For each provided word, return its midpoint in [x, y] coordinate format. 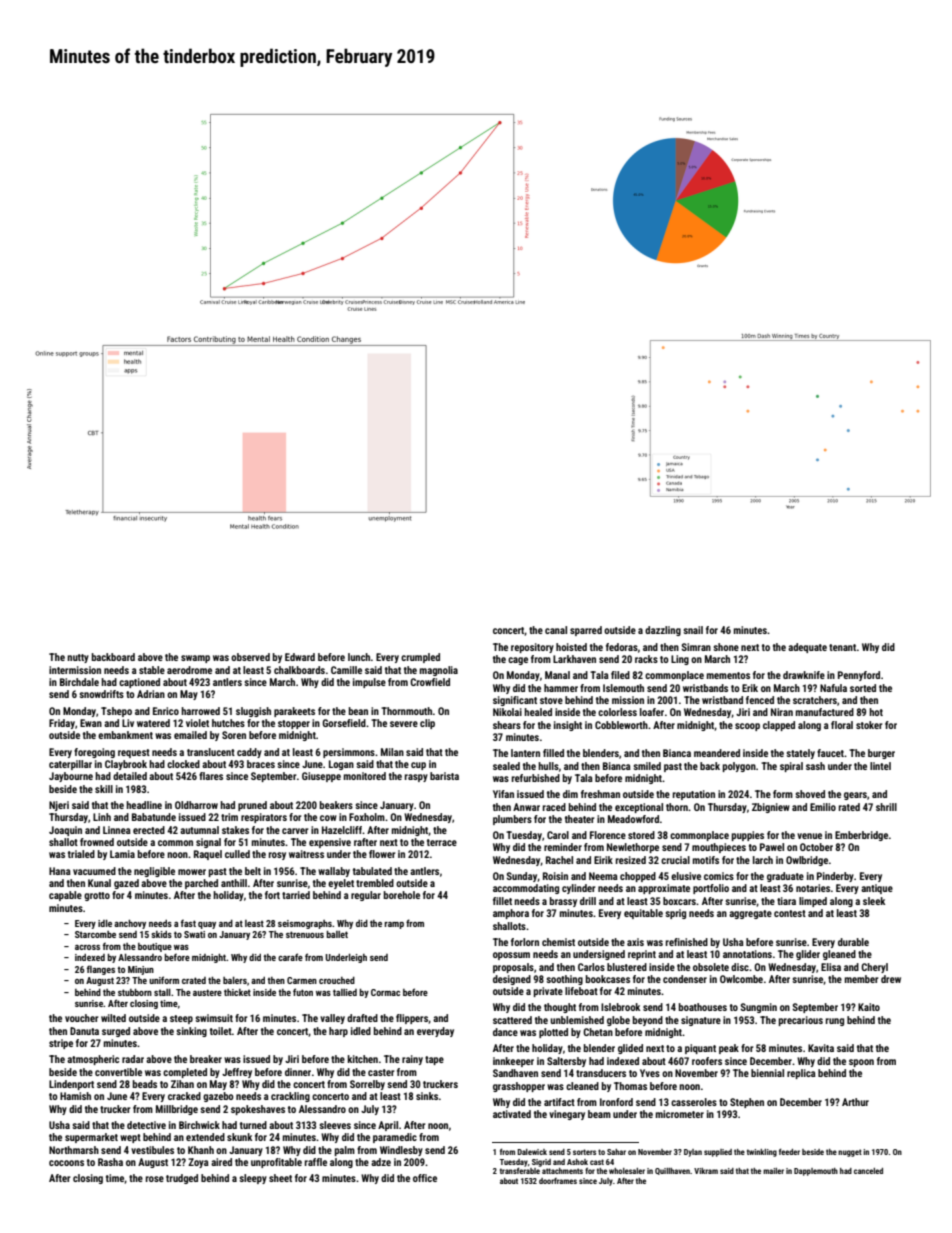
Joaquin [65, 831]
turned [253, 1125]
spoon [861, 1063]
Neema [603, 876]
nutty [78, 658]
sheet [280, 1178]
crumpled [420, 658]
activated [512, 1114]
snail [693, 630]
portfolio [711, 889]
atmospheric [93, 1060]
